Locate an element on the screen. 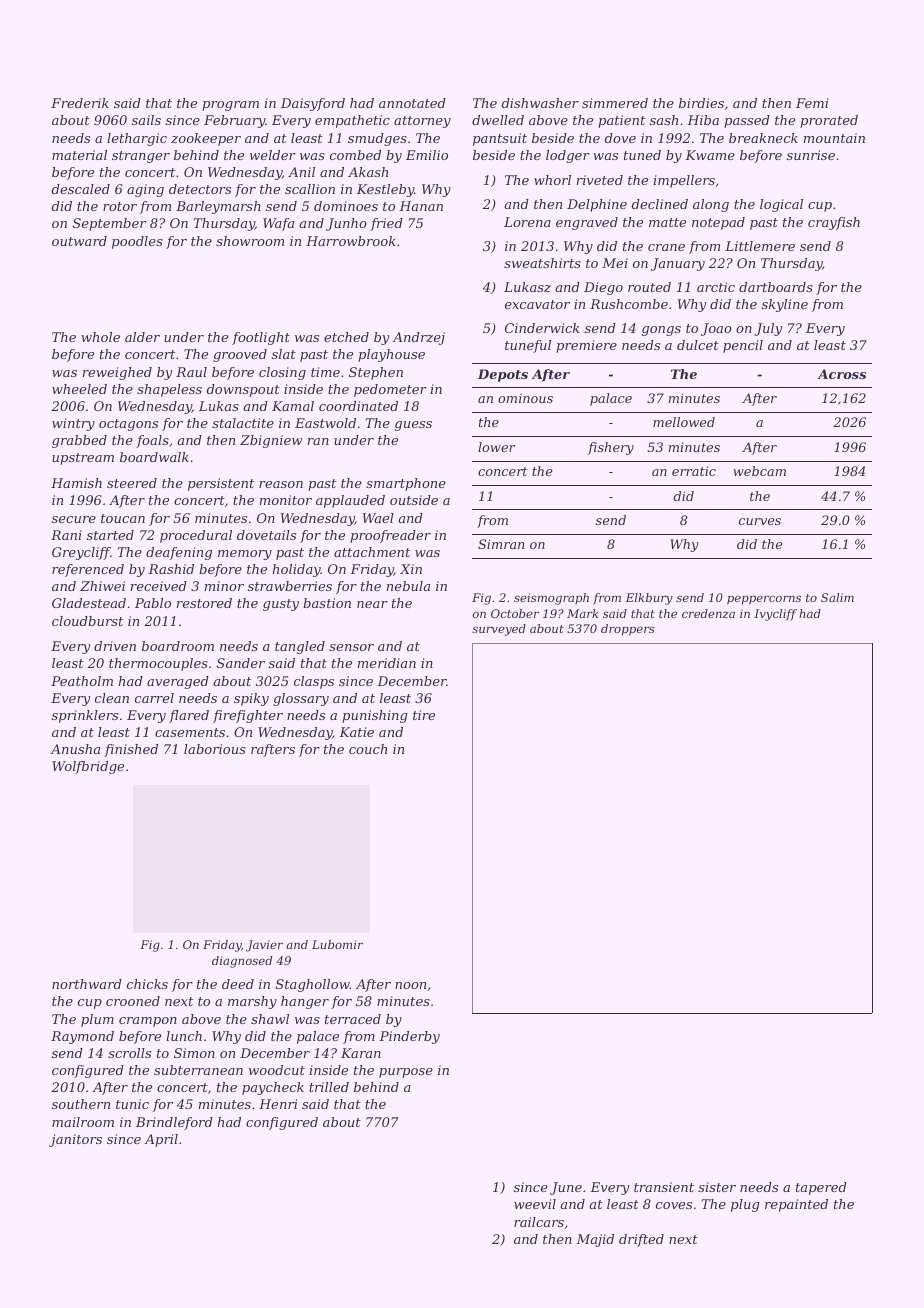 The width and height of the screenshot is (924, 1308). averaged is located at coordinates (178, 682).
